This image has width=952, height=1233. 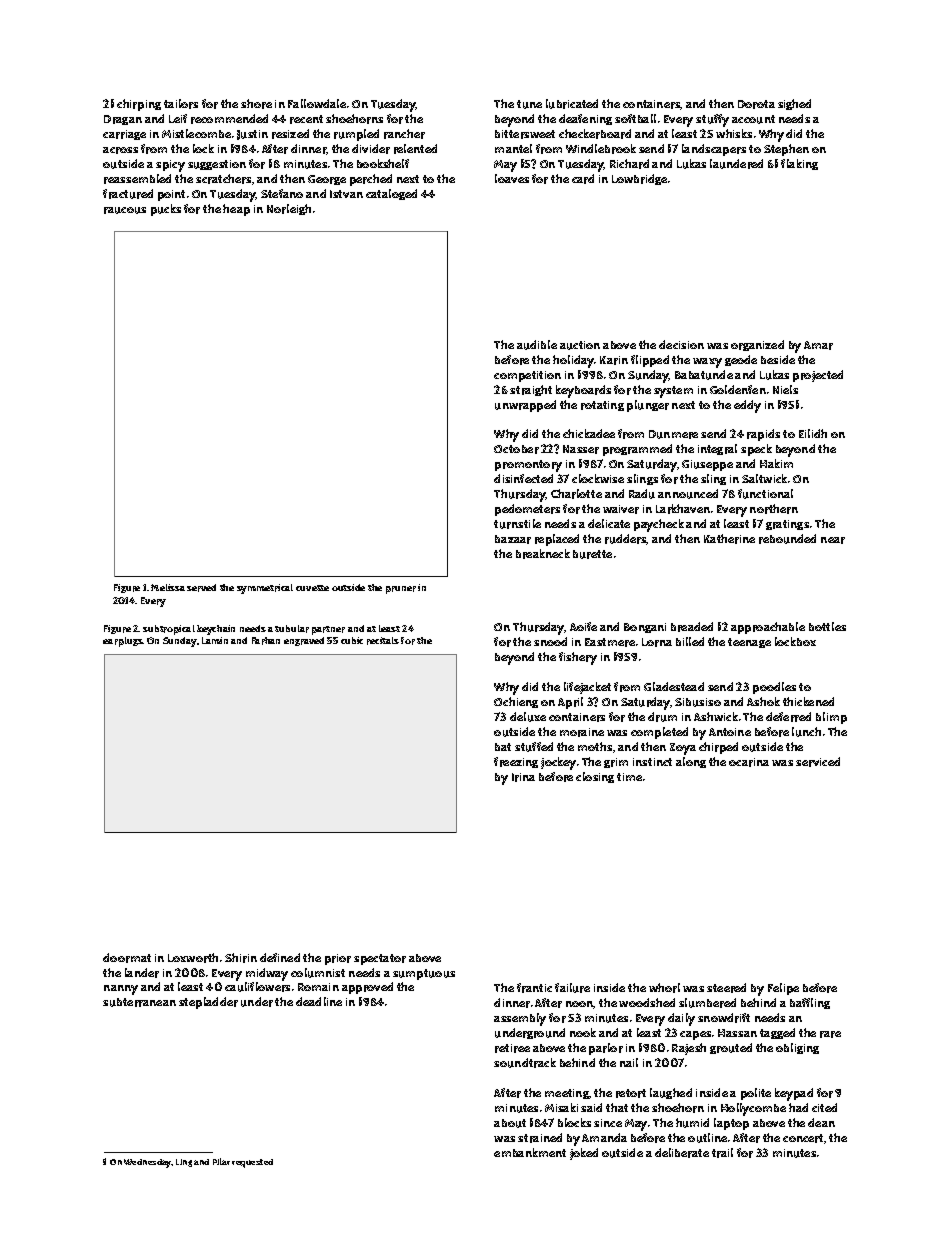 What do you see at coordinates (527, 376) in the image?
I see `competition` at bounding box center [527, 376].
